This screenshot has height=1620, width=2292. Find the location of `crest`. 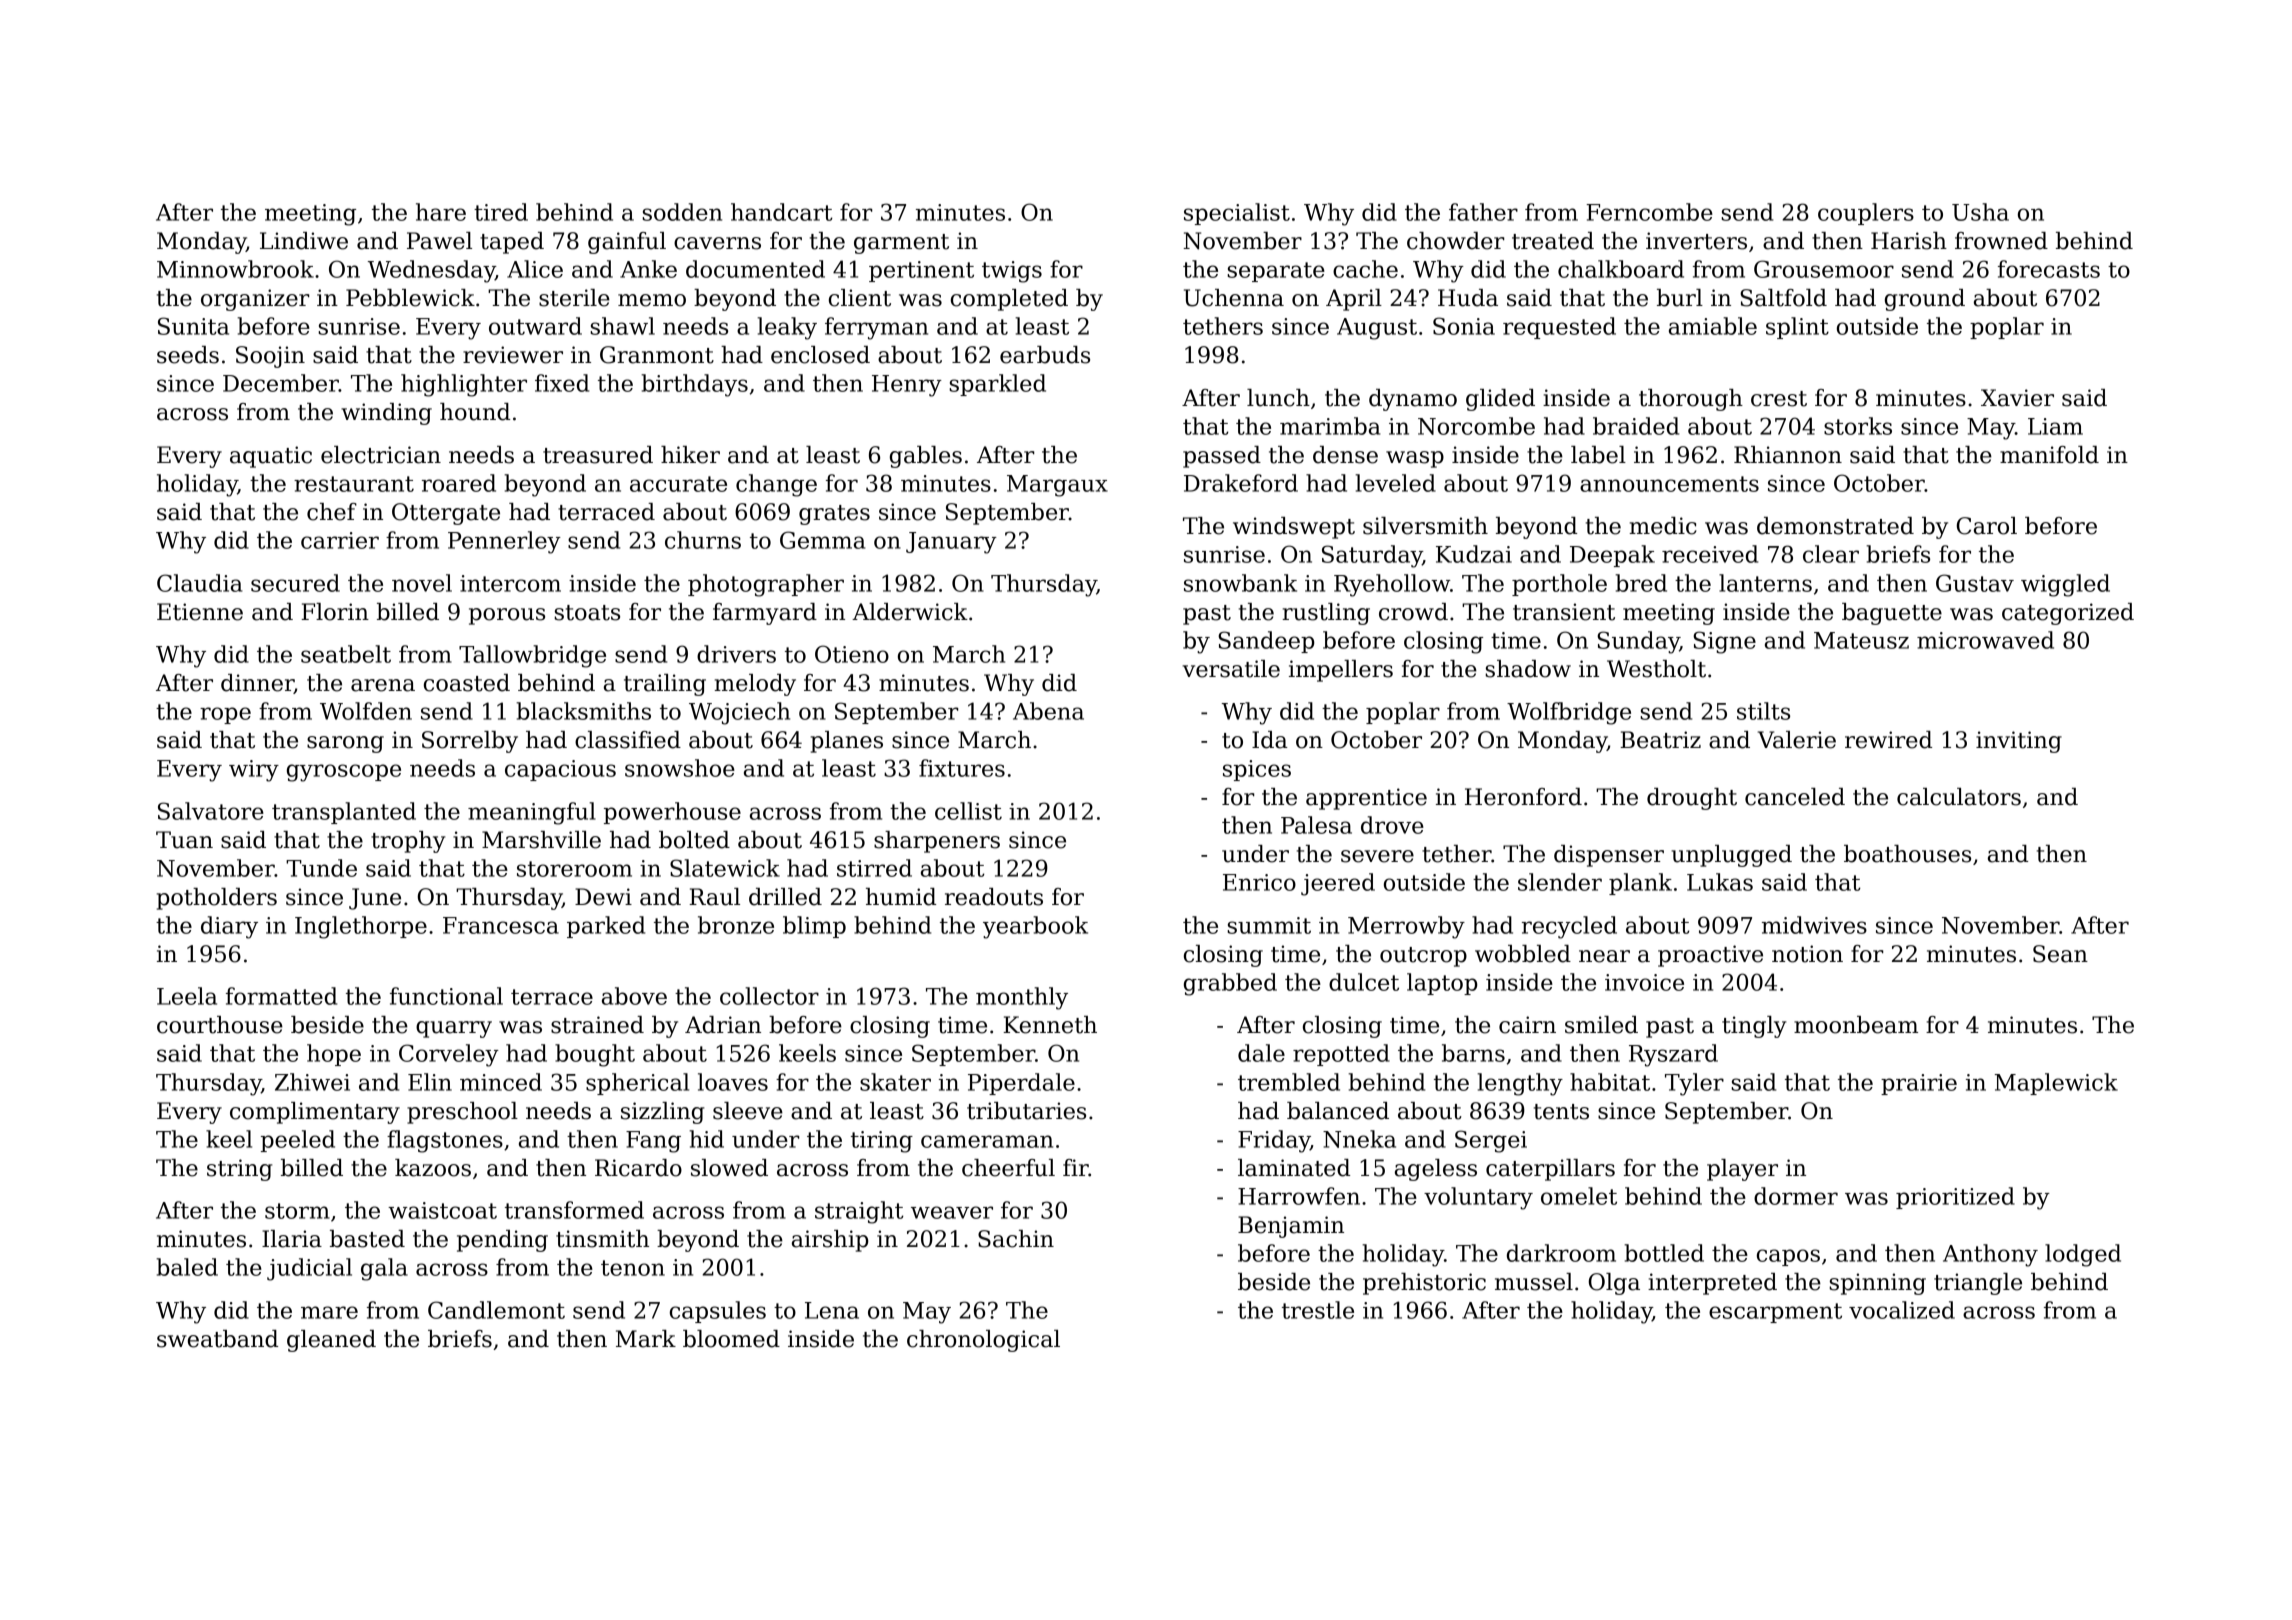

crest is located at coordinates (1779, 399).
